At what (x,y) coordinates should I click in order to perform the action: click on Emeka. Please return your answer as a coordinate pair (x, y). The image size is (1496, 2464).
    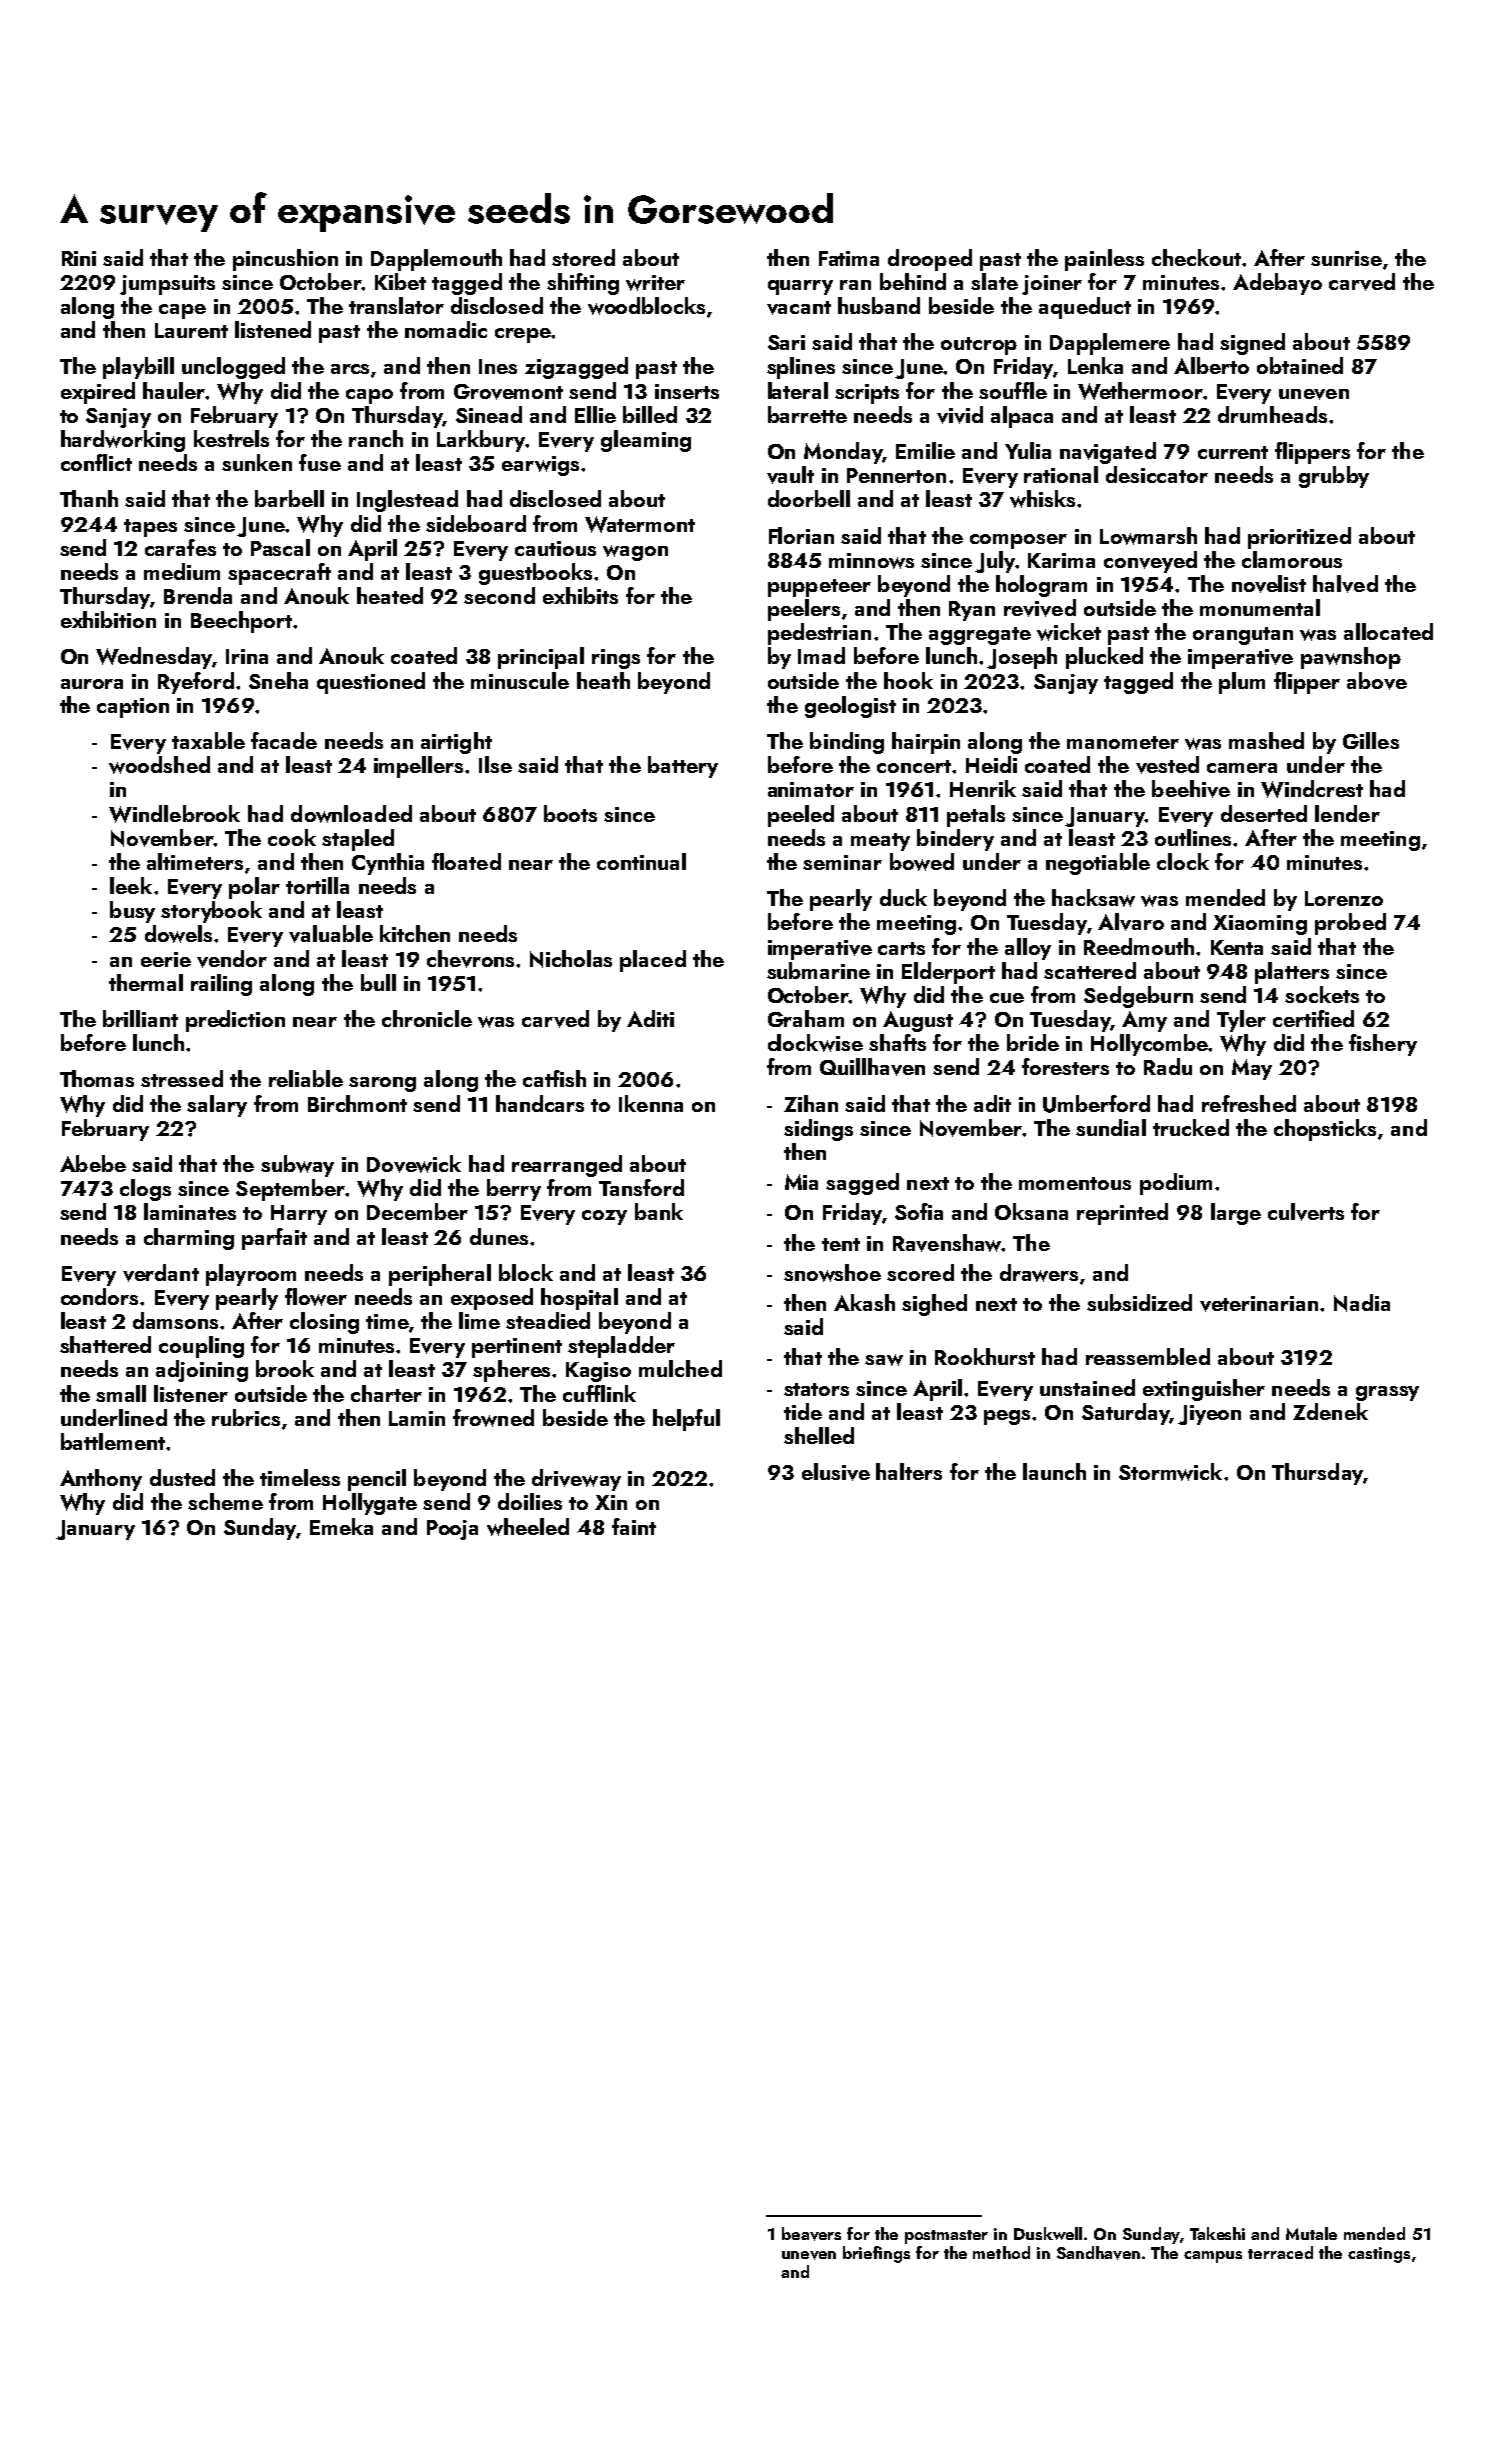
    Looking at the image, I should click on (341, 1526).
